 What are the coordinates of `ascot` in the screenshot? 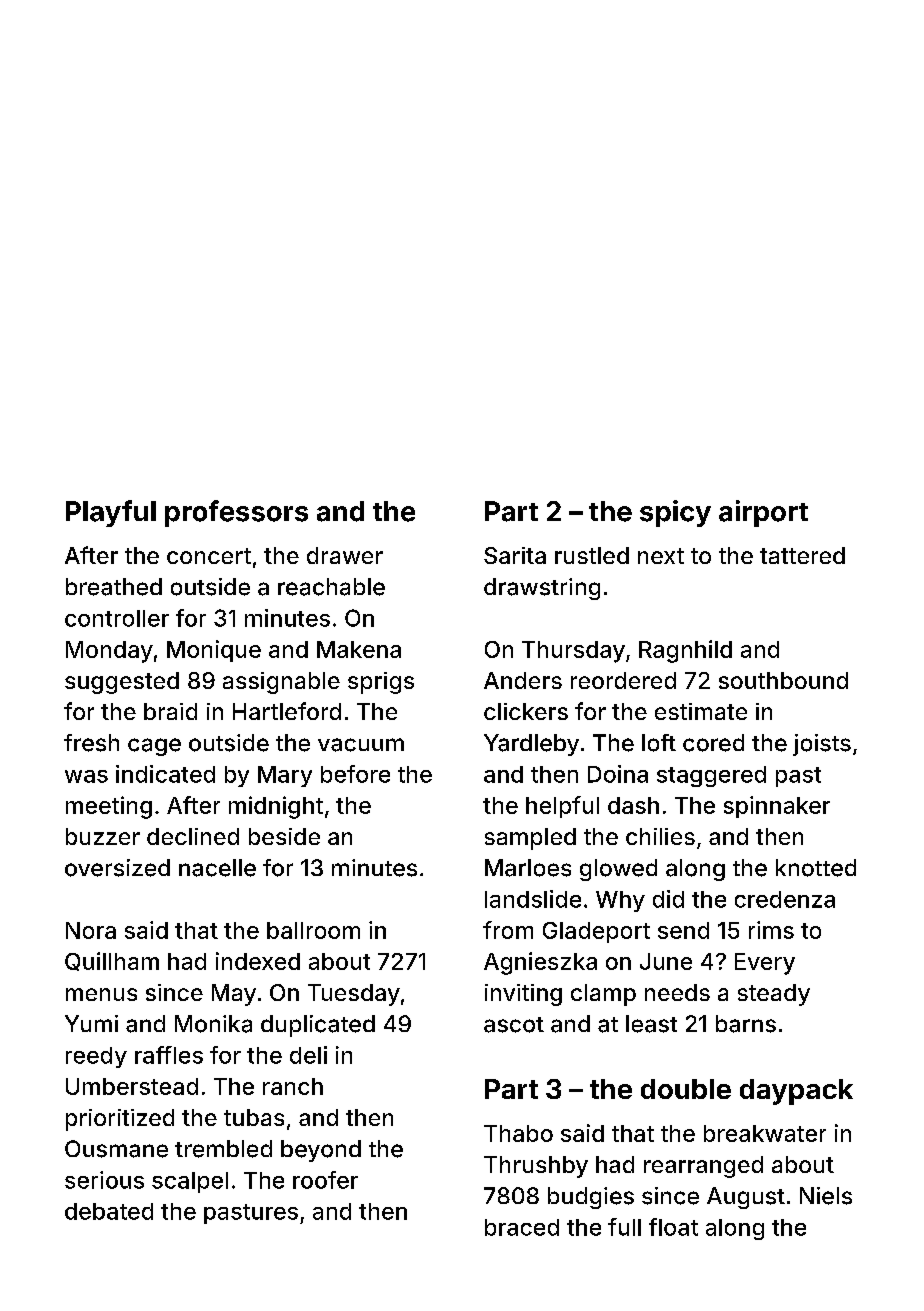 It's located at (514, 1025).
